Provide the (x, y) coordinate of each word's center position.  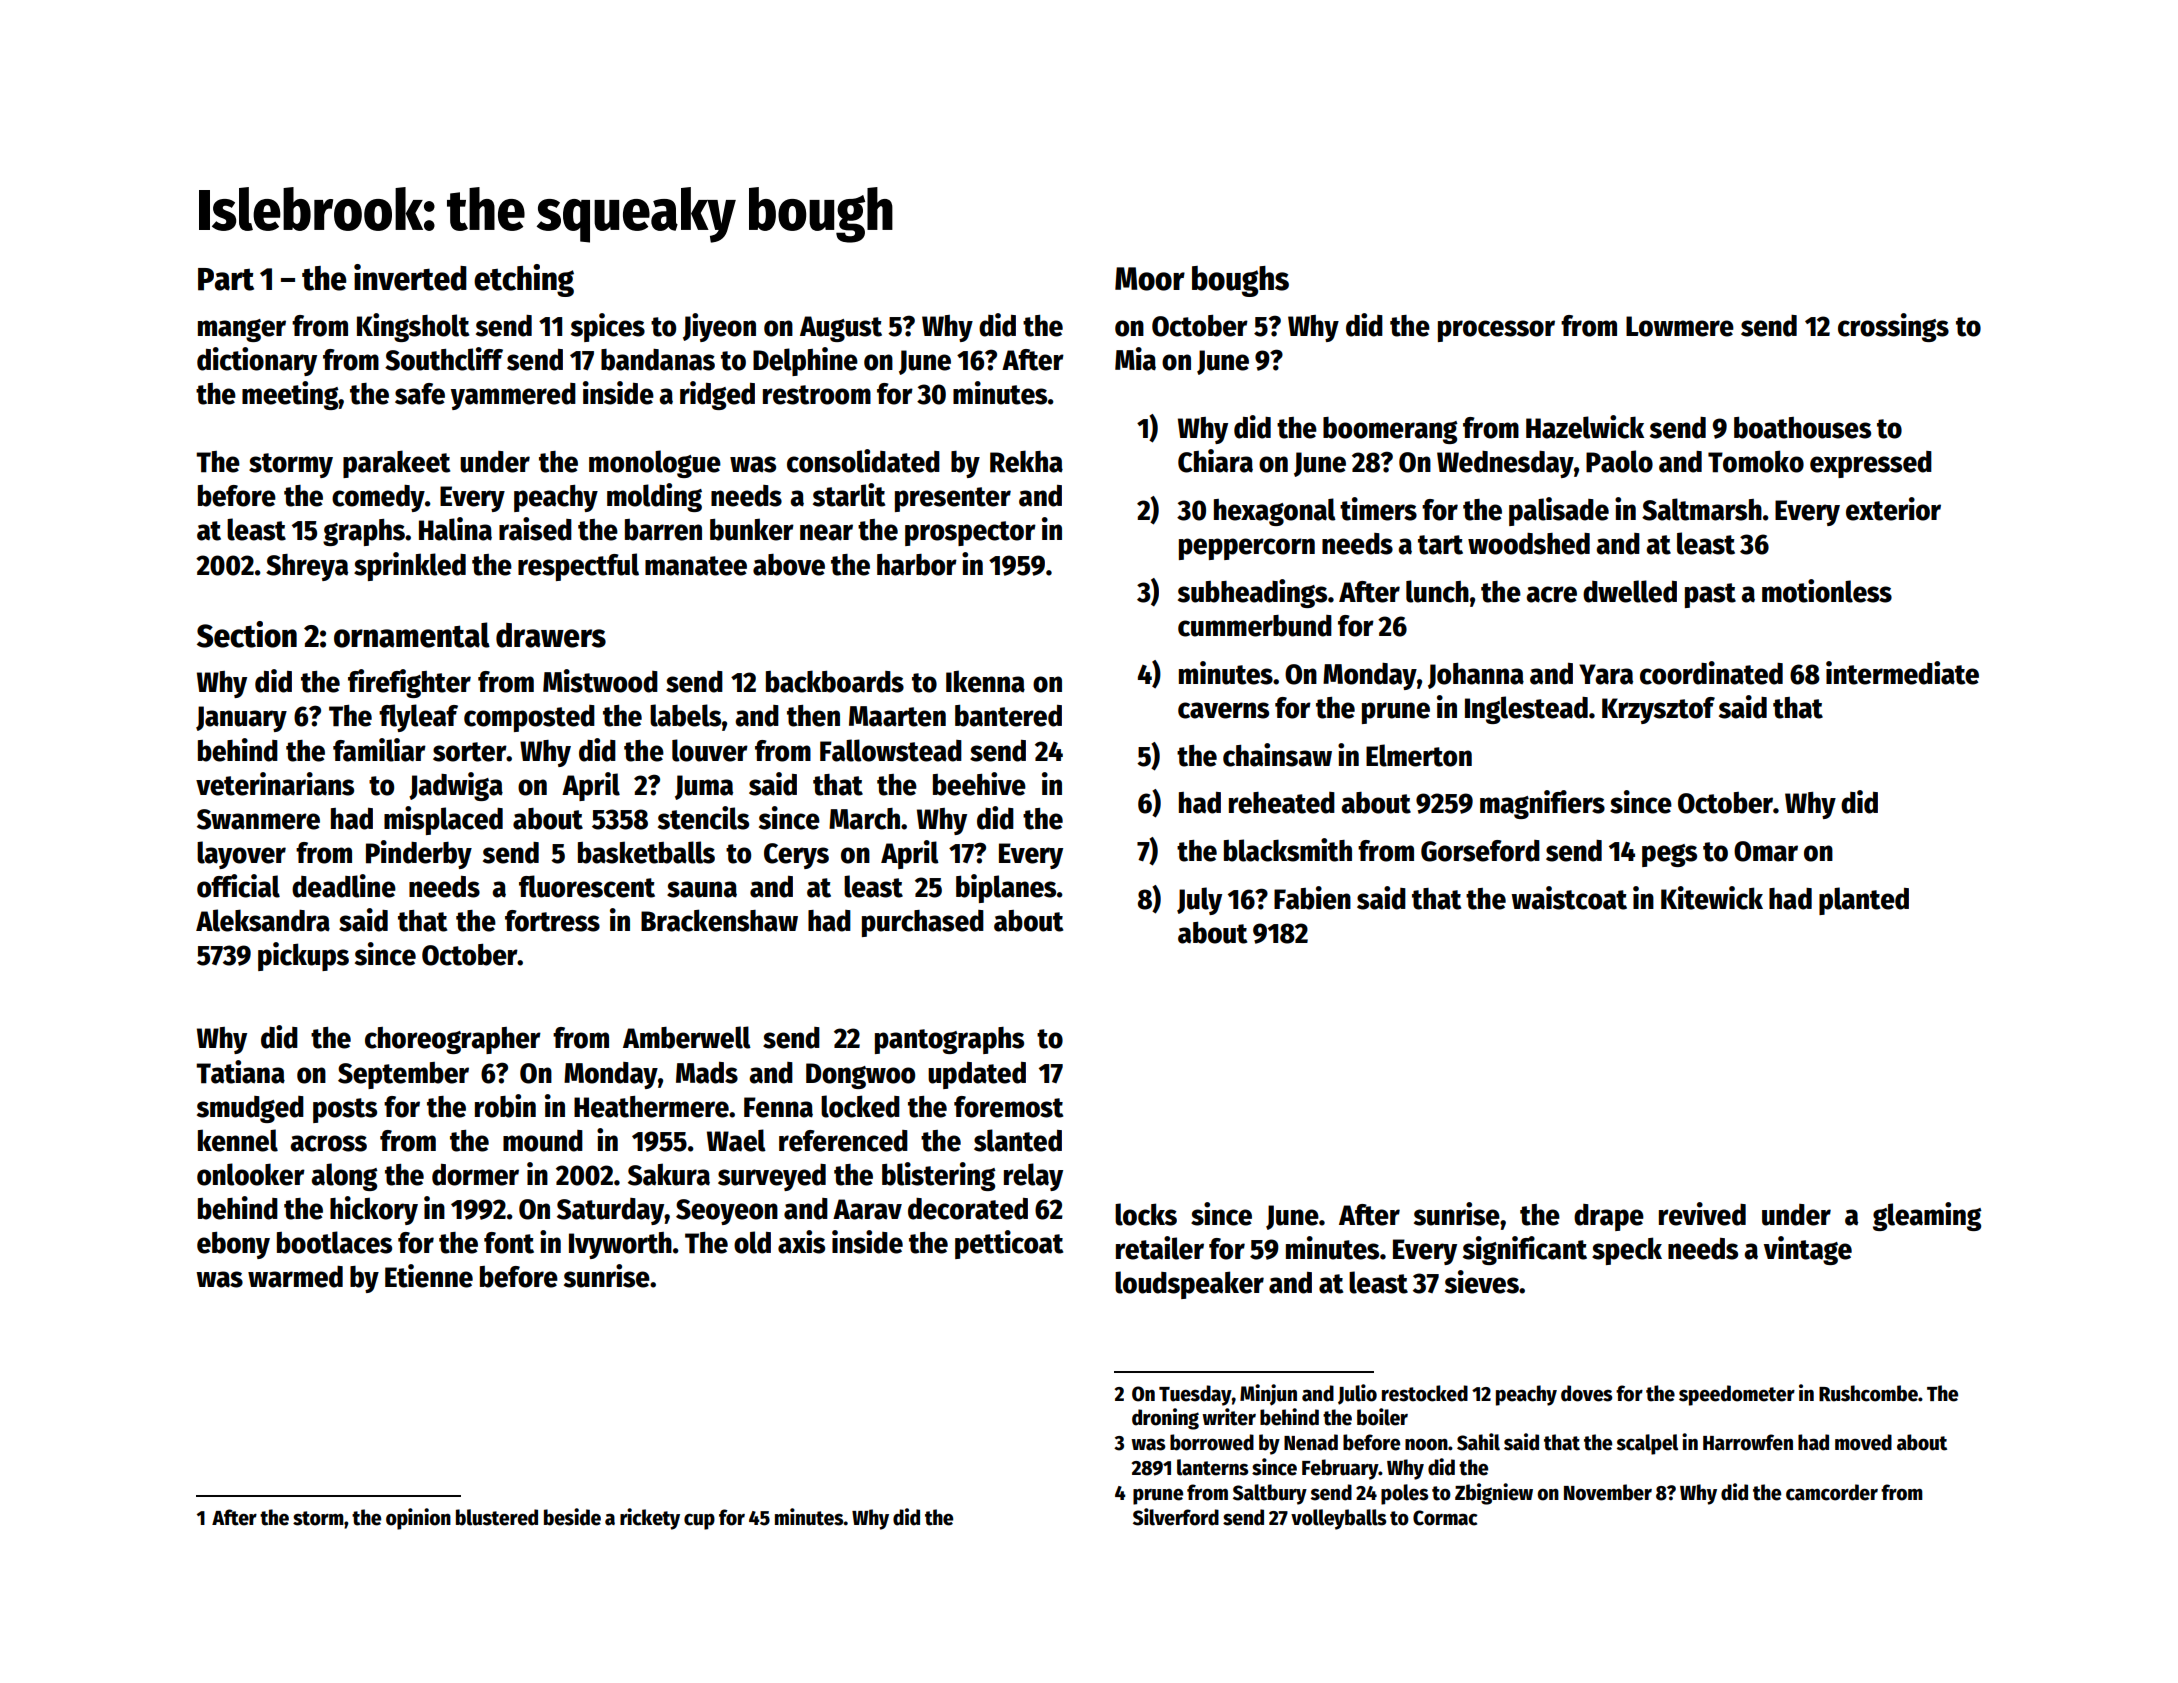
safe (420, 394)
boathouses (1802, 428)
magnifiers (1542, 804)
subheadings (1252, 593)
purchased (923, 923)
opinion (418, 1519)
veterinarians (275, 784)
